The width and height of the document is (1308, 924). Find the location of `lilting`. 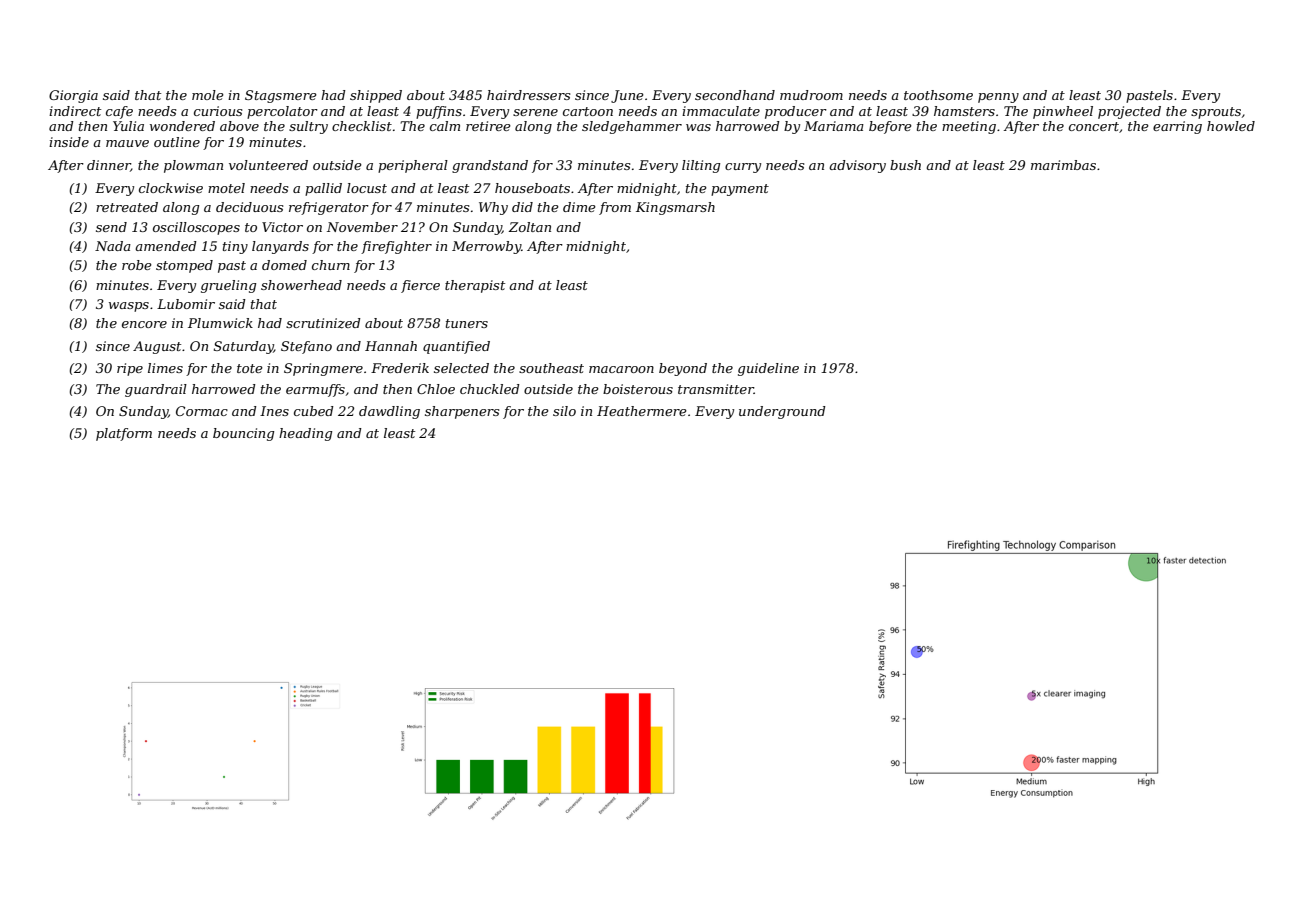

lilting is located at coordinates (701, 166).
